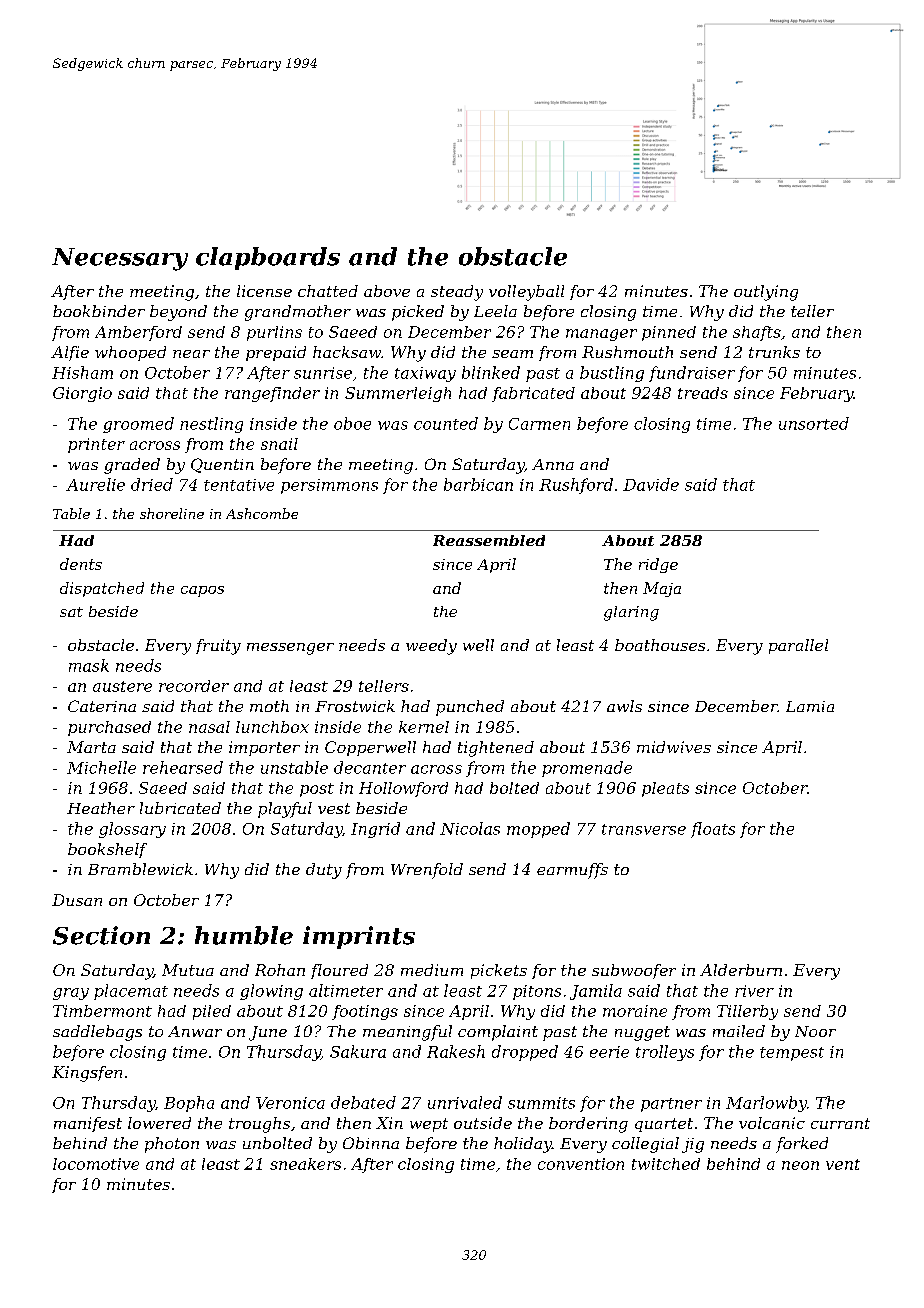 The image size is (924, 1308). I want to click on near, so click(191, 354).
